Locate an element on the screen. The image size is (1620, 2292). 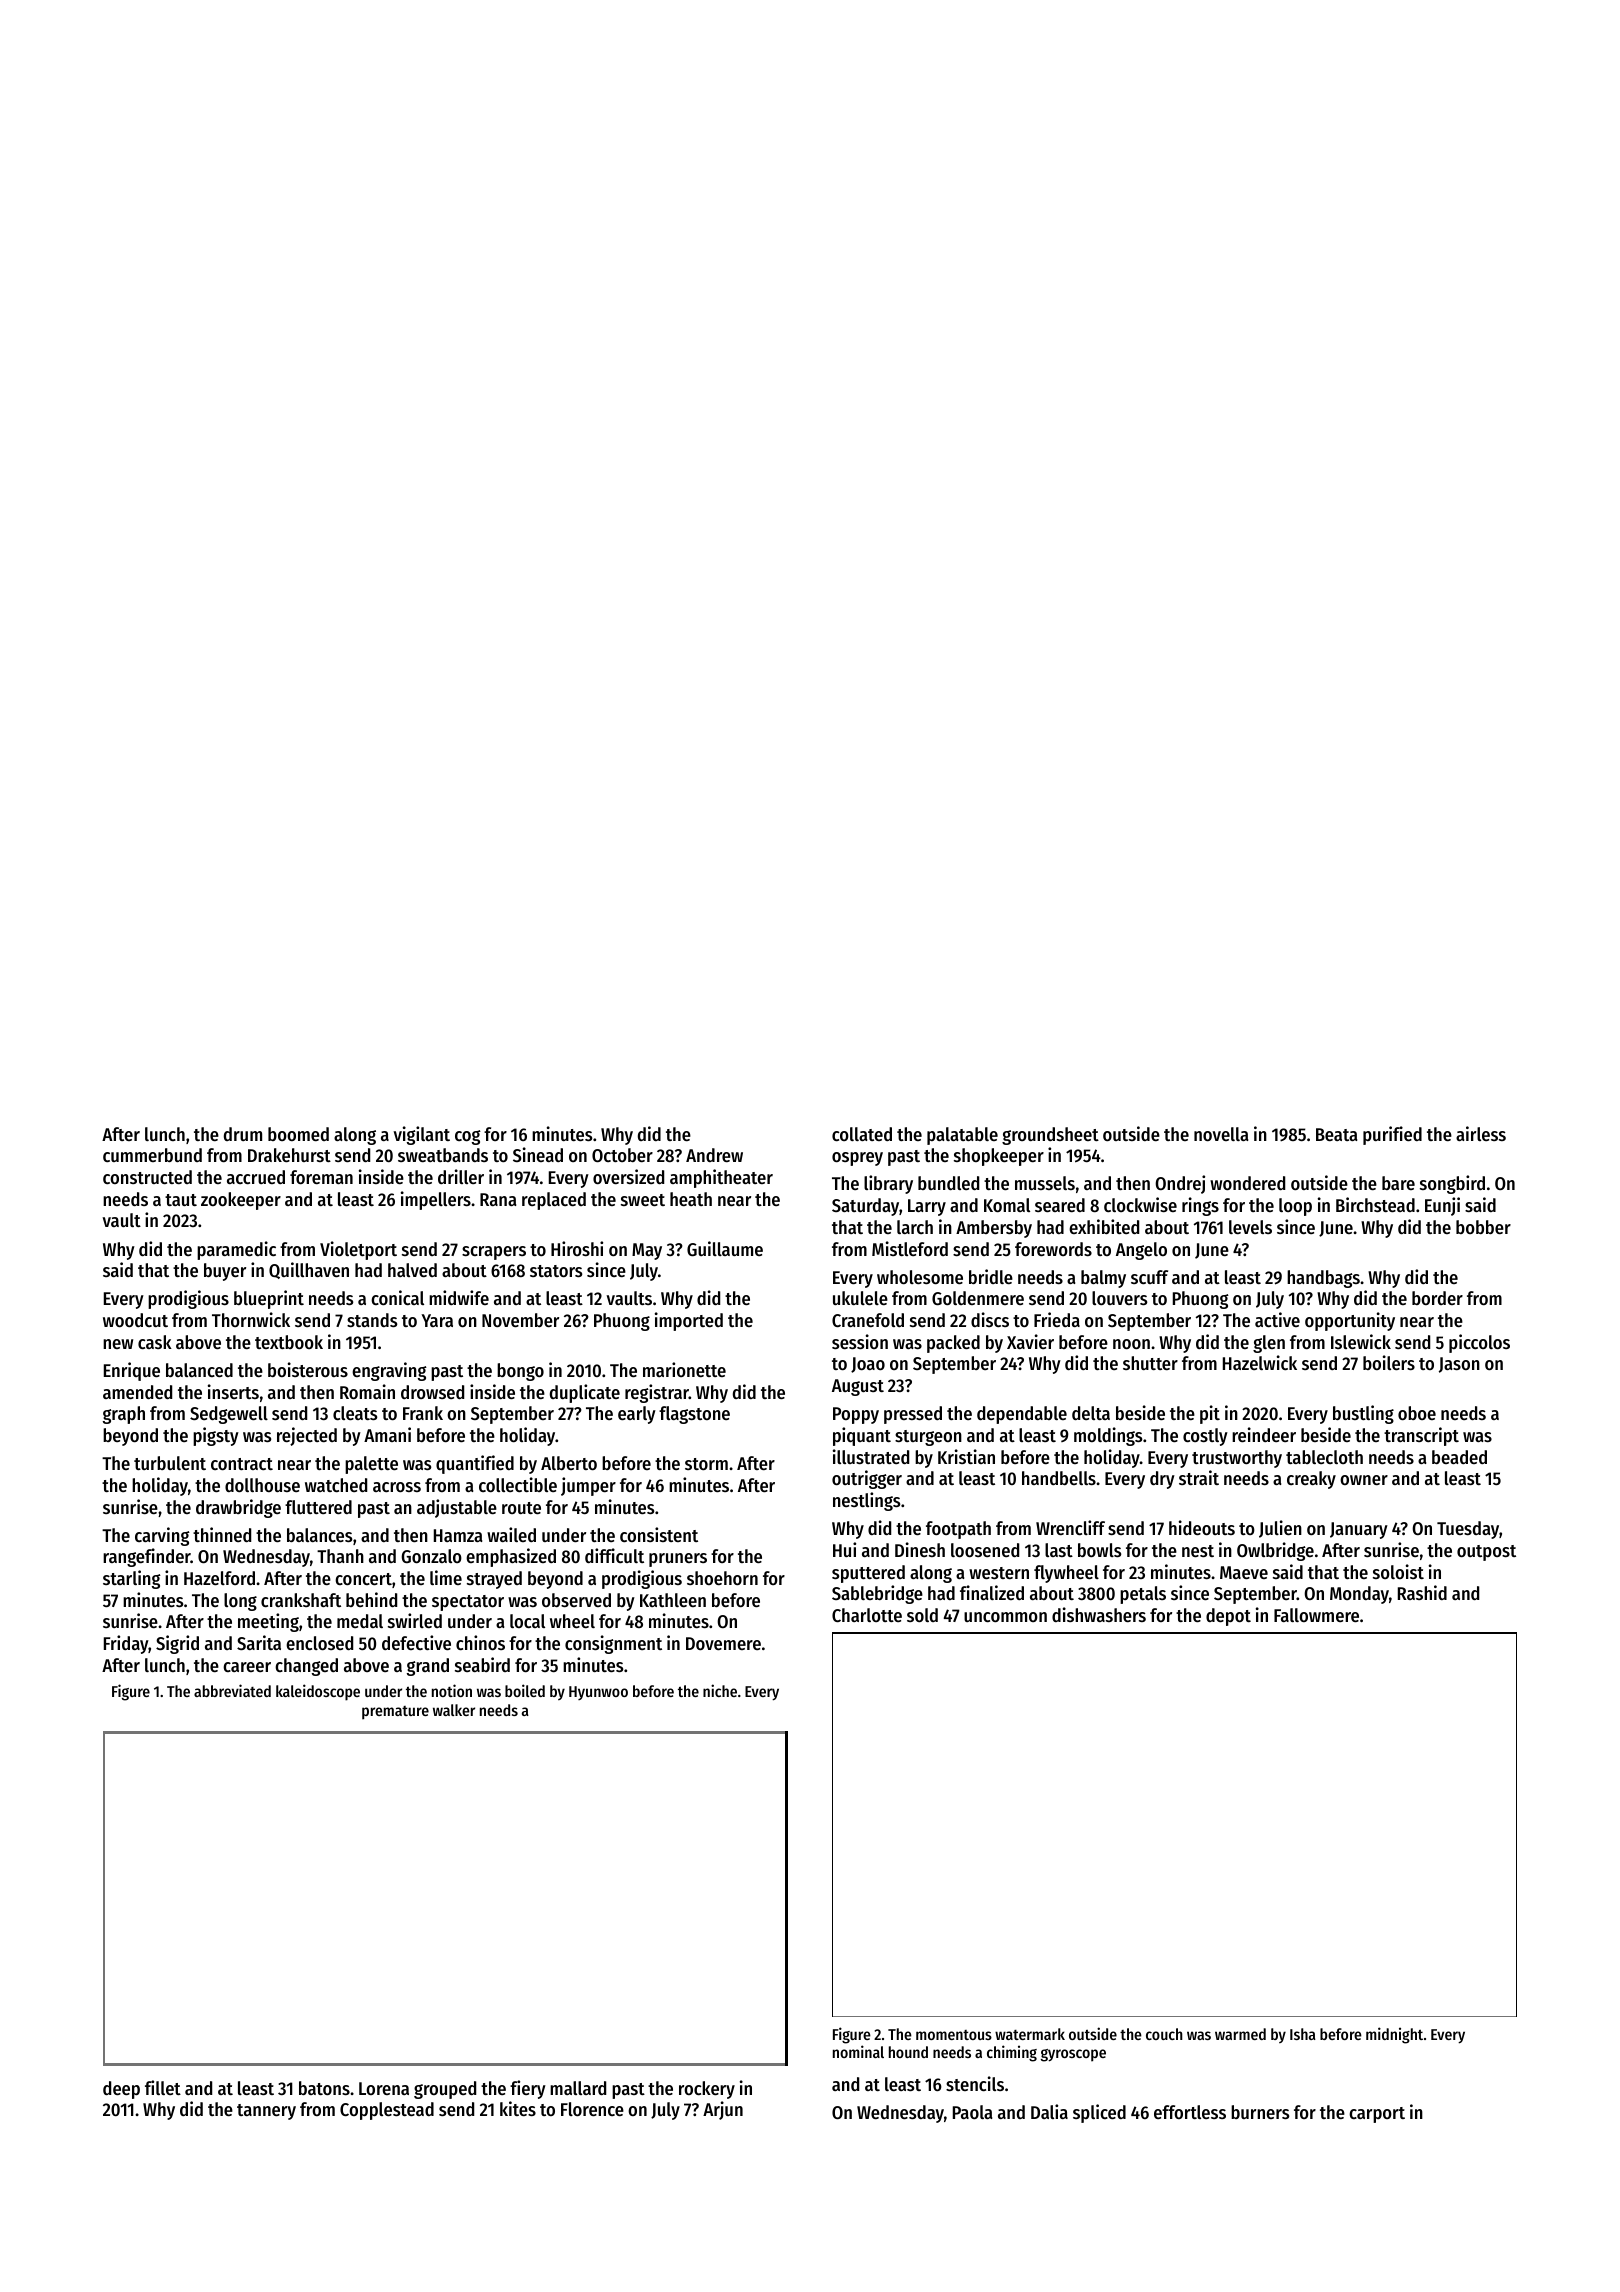
Copplestead is located at coordinates (387, 2111).
